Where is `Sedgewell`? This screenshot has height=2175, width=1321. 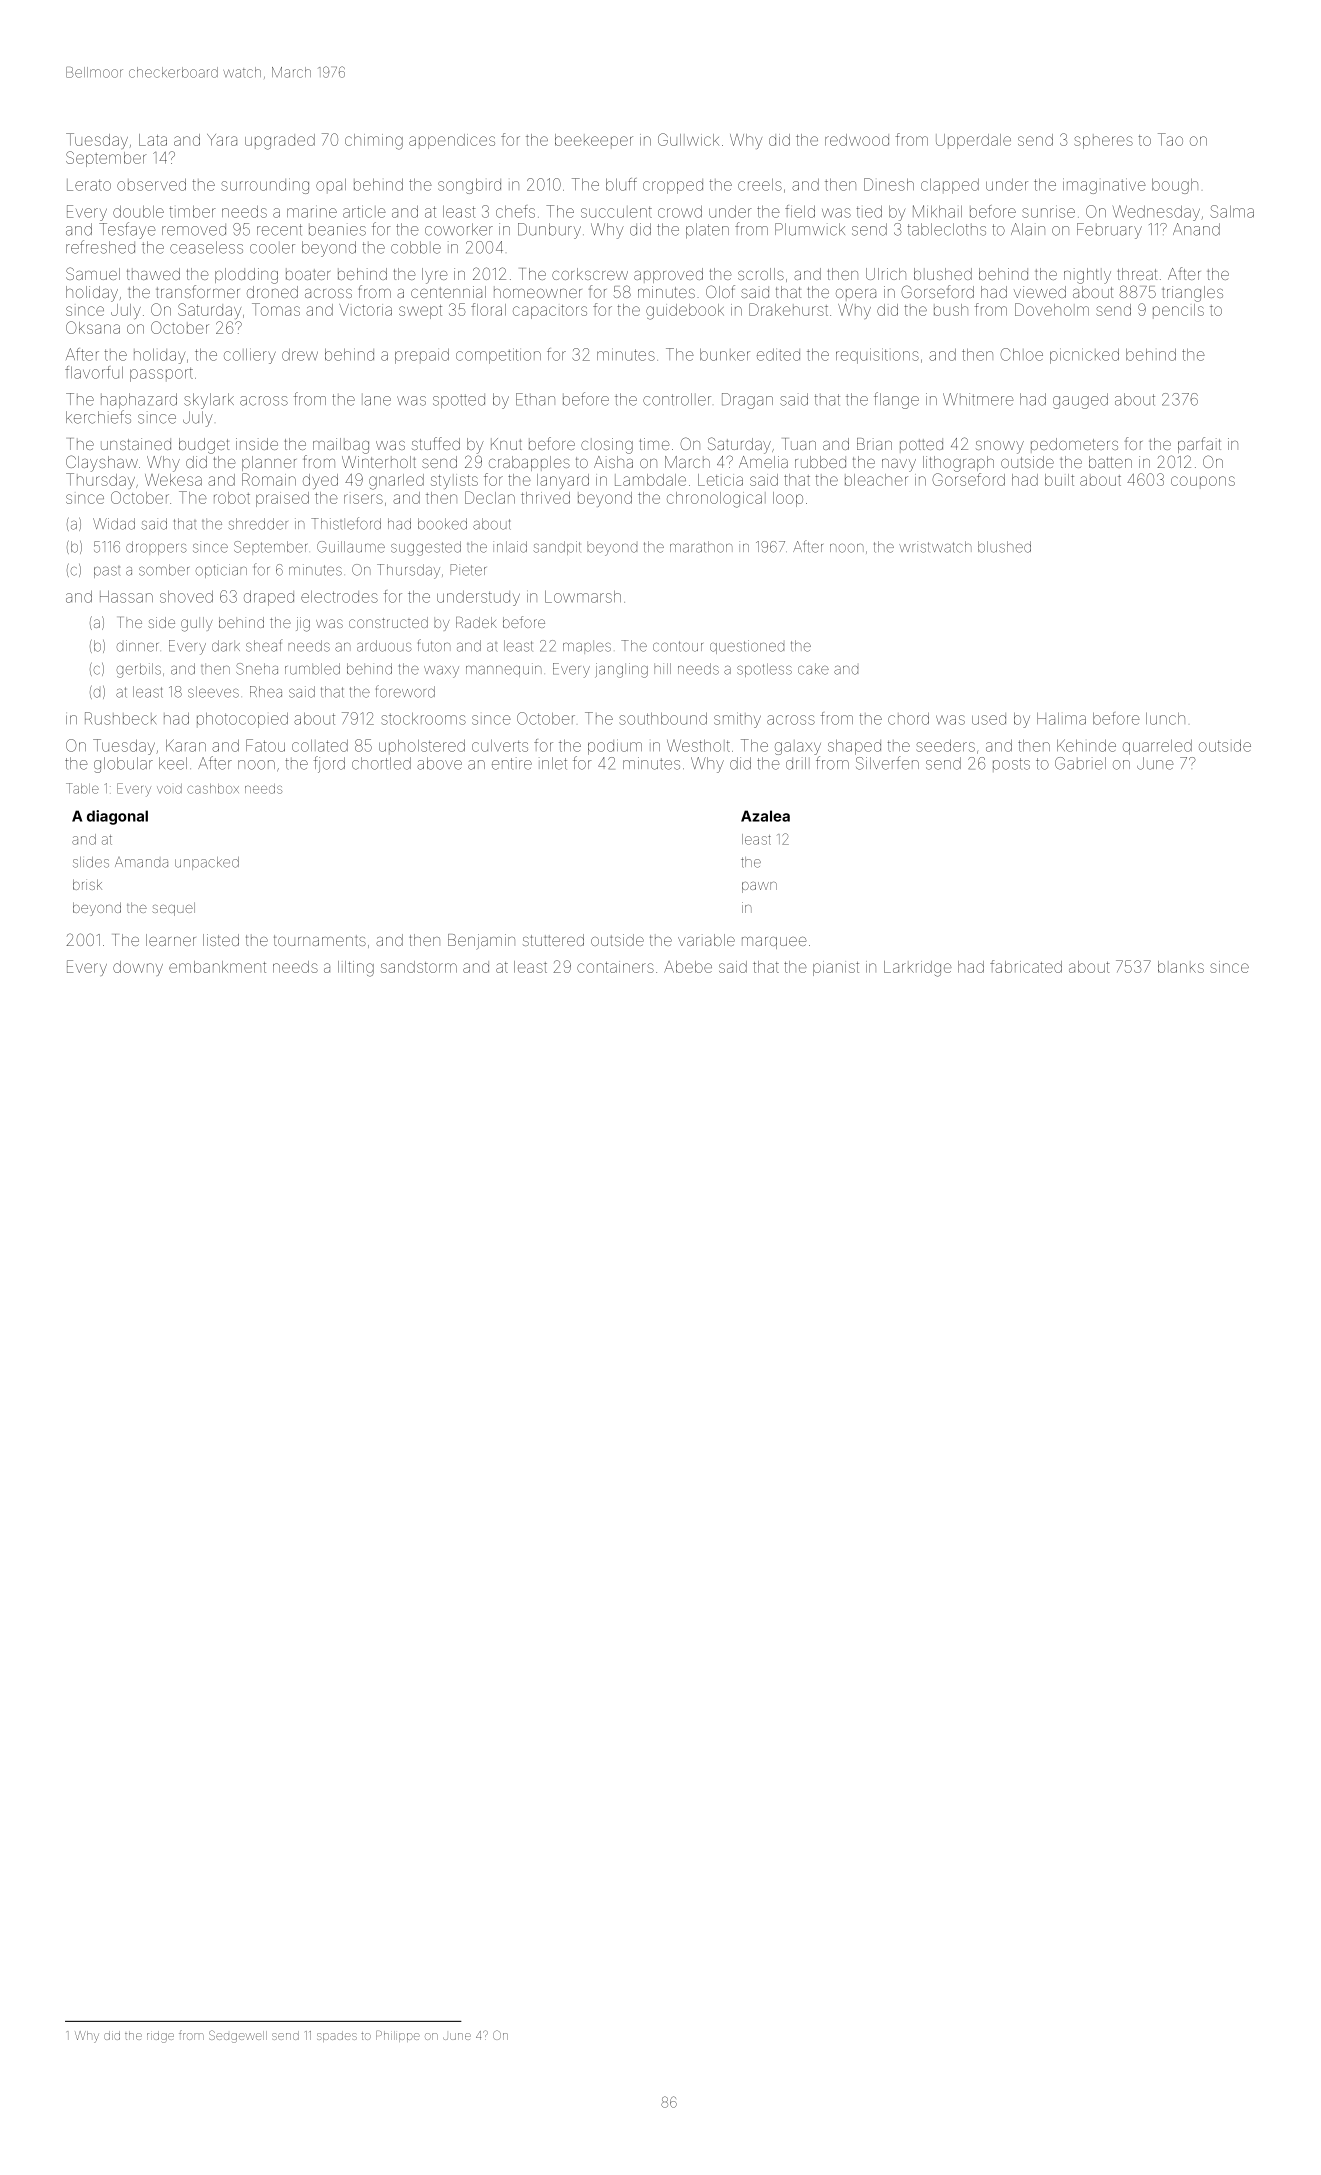
Sedgewell is located at coordinates (238, 2036).
